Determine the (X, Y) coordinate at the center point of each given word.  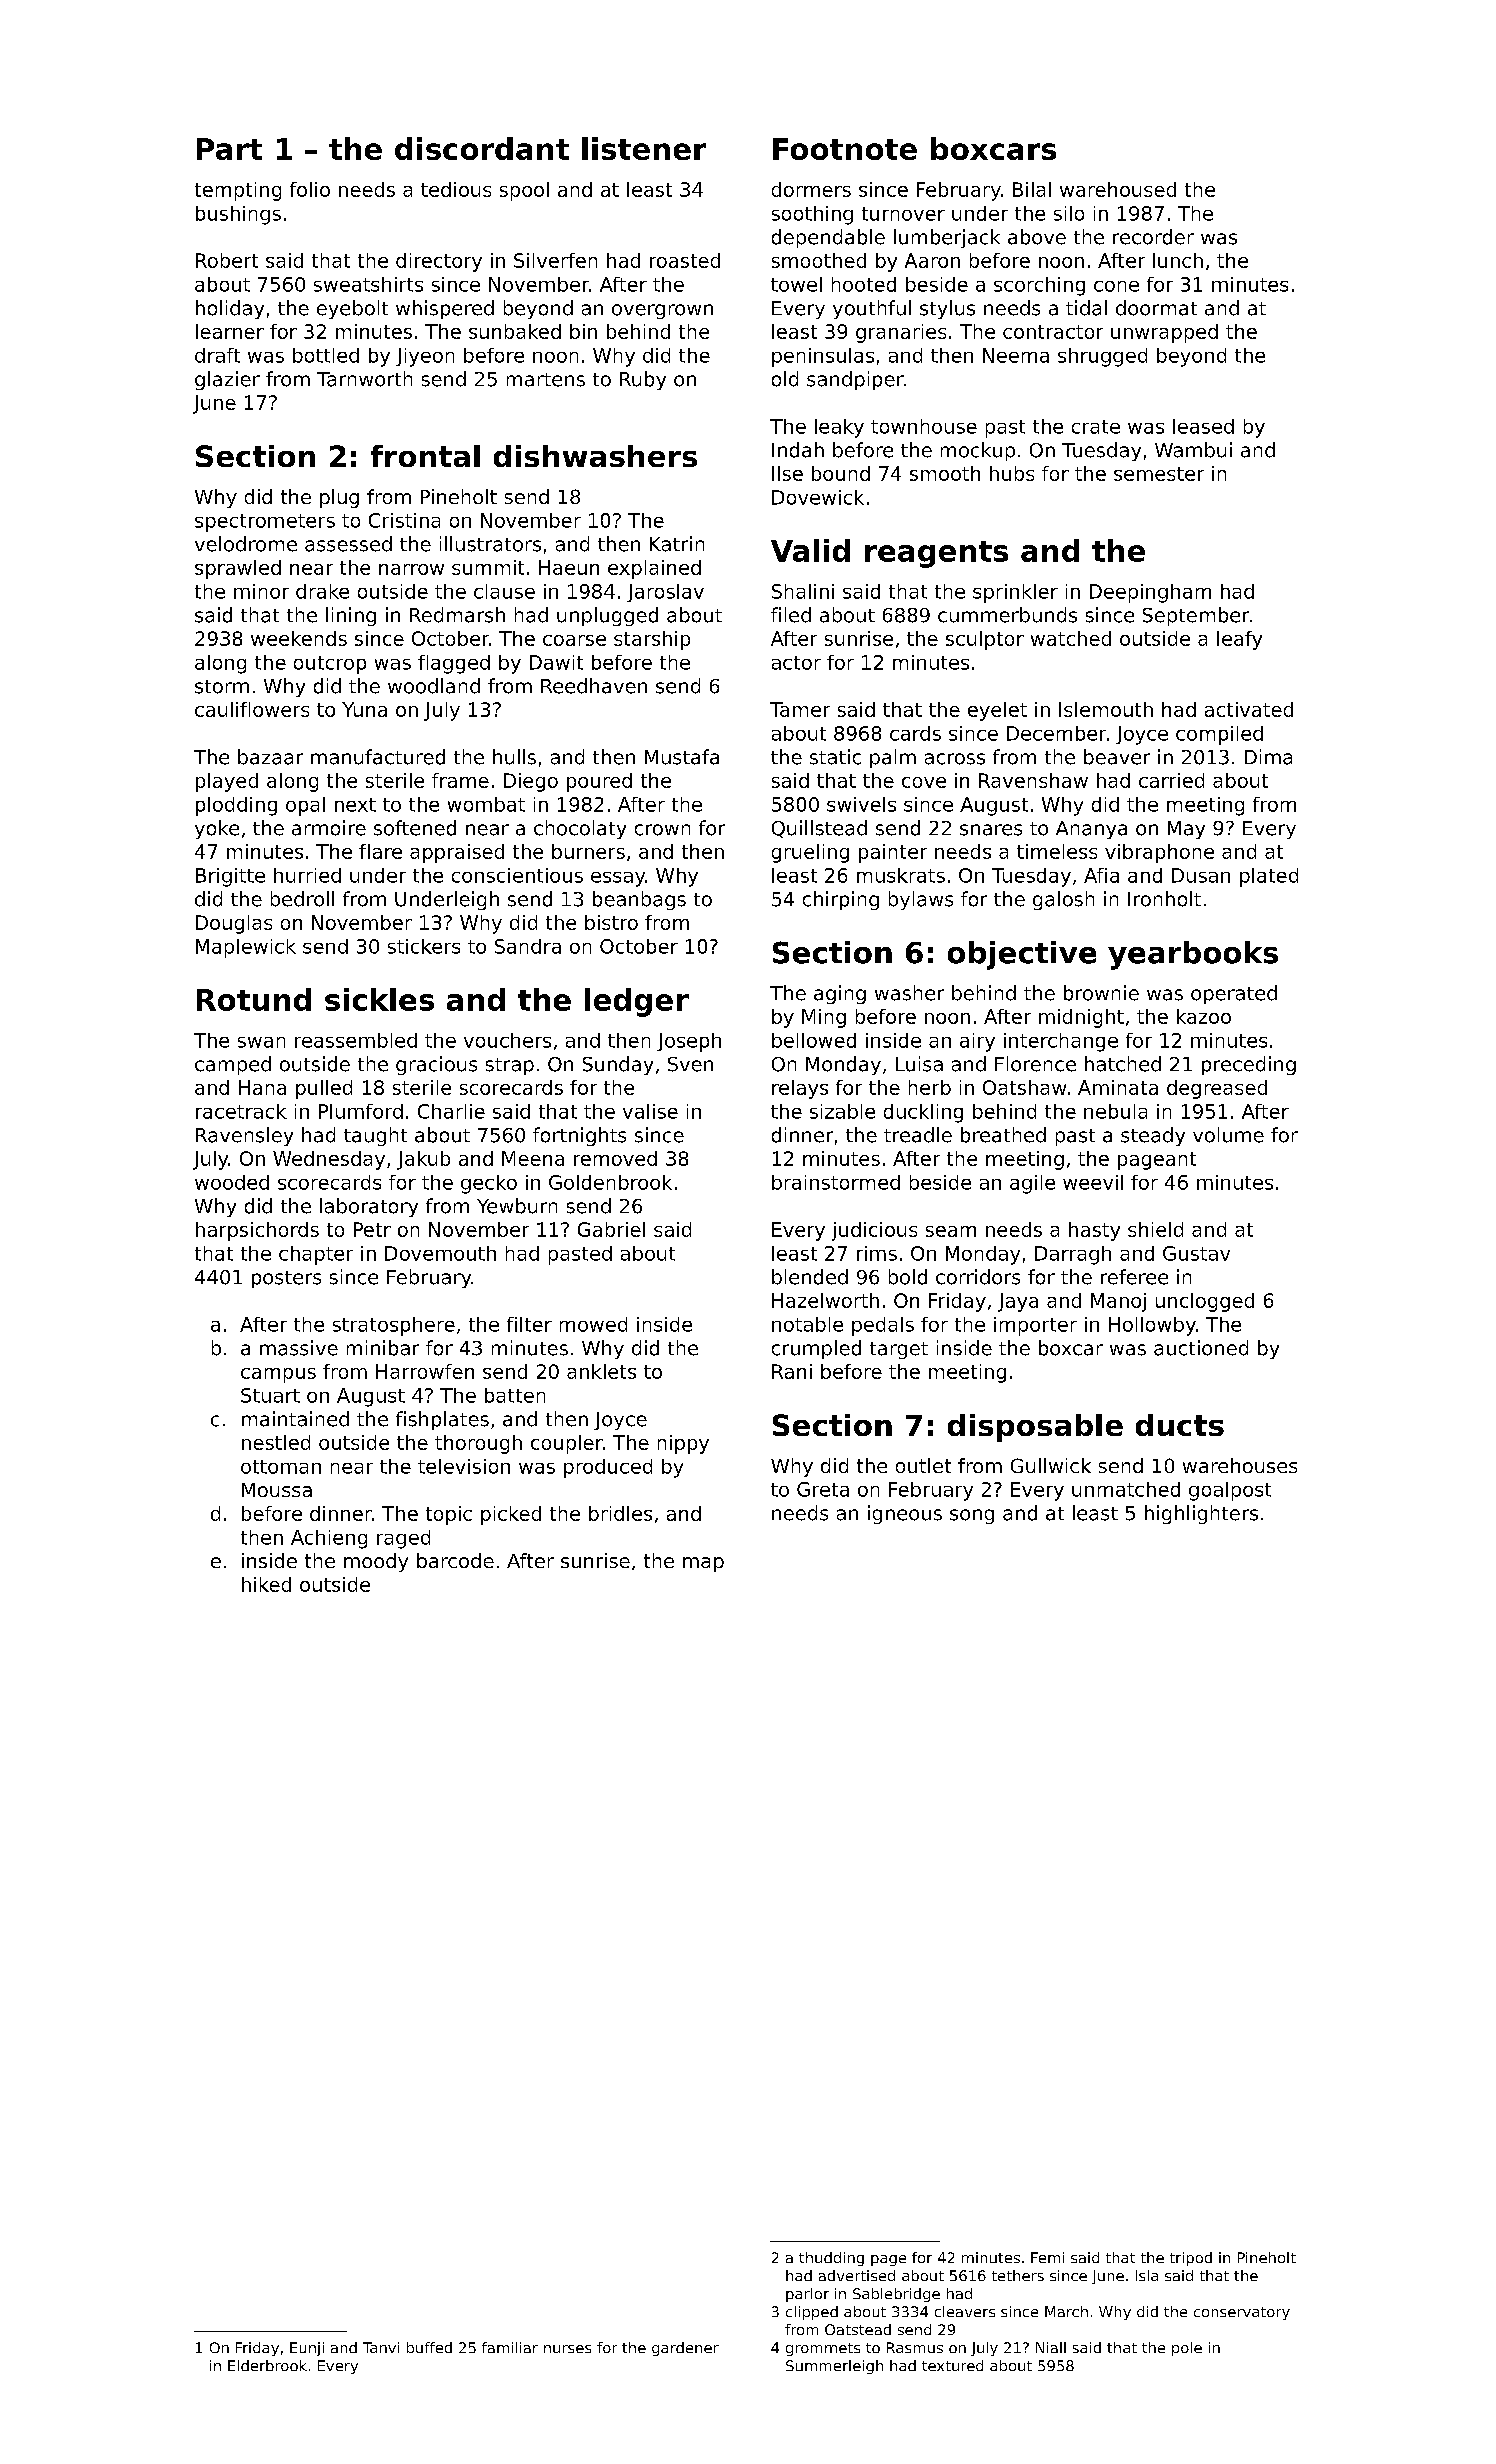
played (227, 782)
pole (1187, 2349)
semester (1159, 474)
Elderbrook (267, 2365)
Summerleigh (834, 2367)
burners (588, 851)
